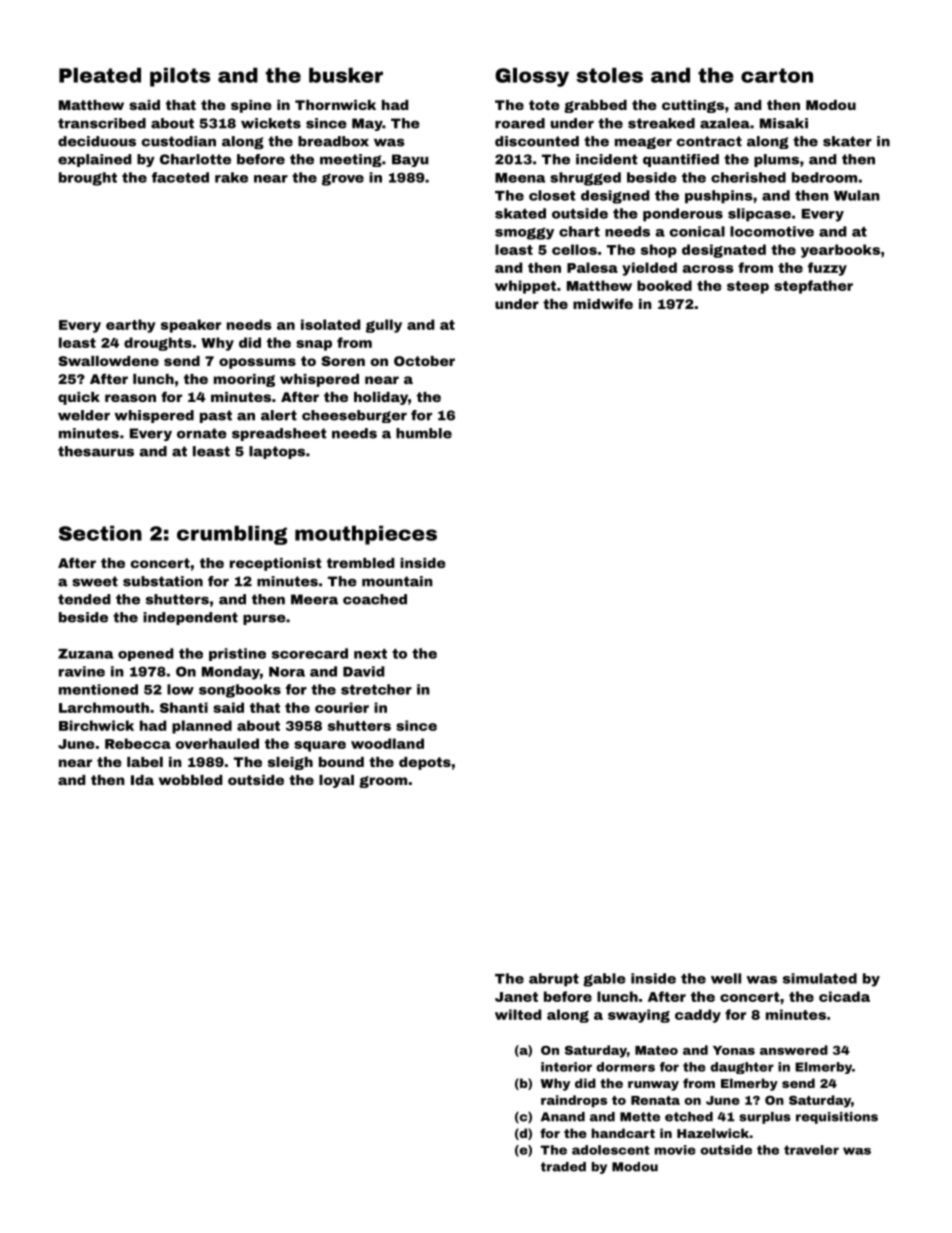 The image size is (952, 1233). What do you see at coordinates (351, 160) in the screenshot?
I see `meeting` at bounding box center [351, 160].
